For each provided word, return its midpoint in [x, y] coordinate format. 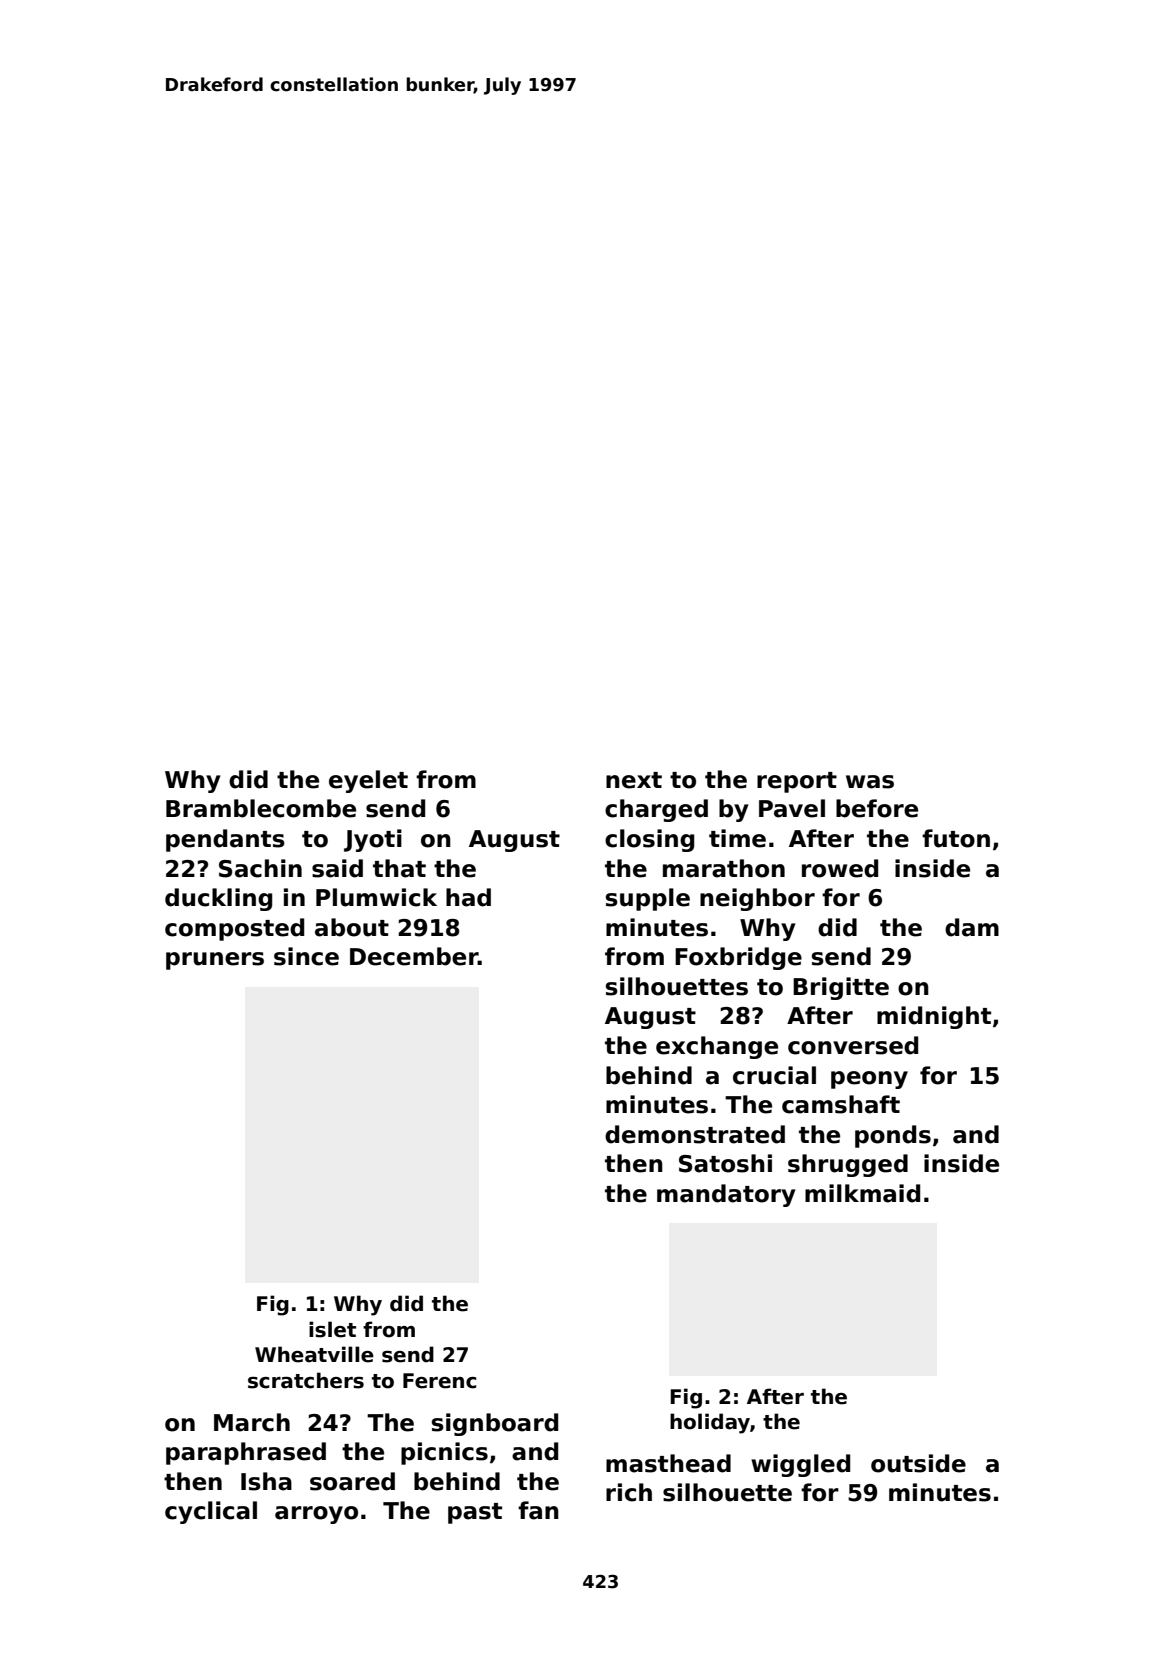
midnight [934, 1017]
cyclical [211, 1512]
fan [538, 1510]
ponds [893, 1136]
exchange [717, 1047]
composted [234, 929]
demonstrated [695, 1134]
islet [332, 1329]
